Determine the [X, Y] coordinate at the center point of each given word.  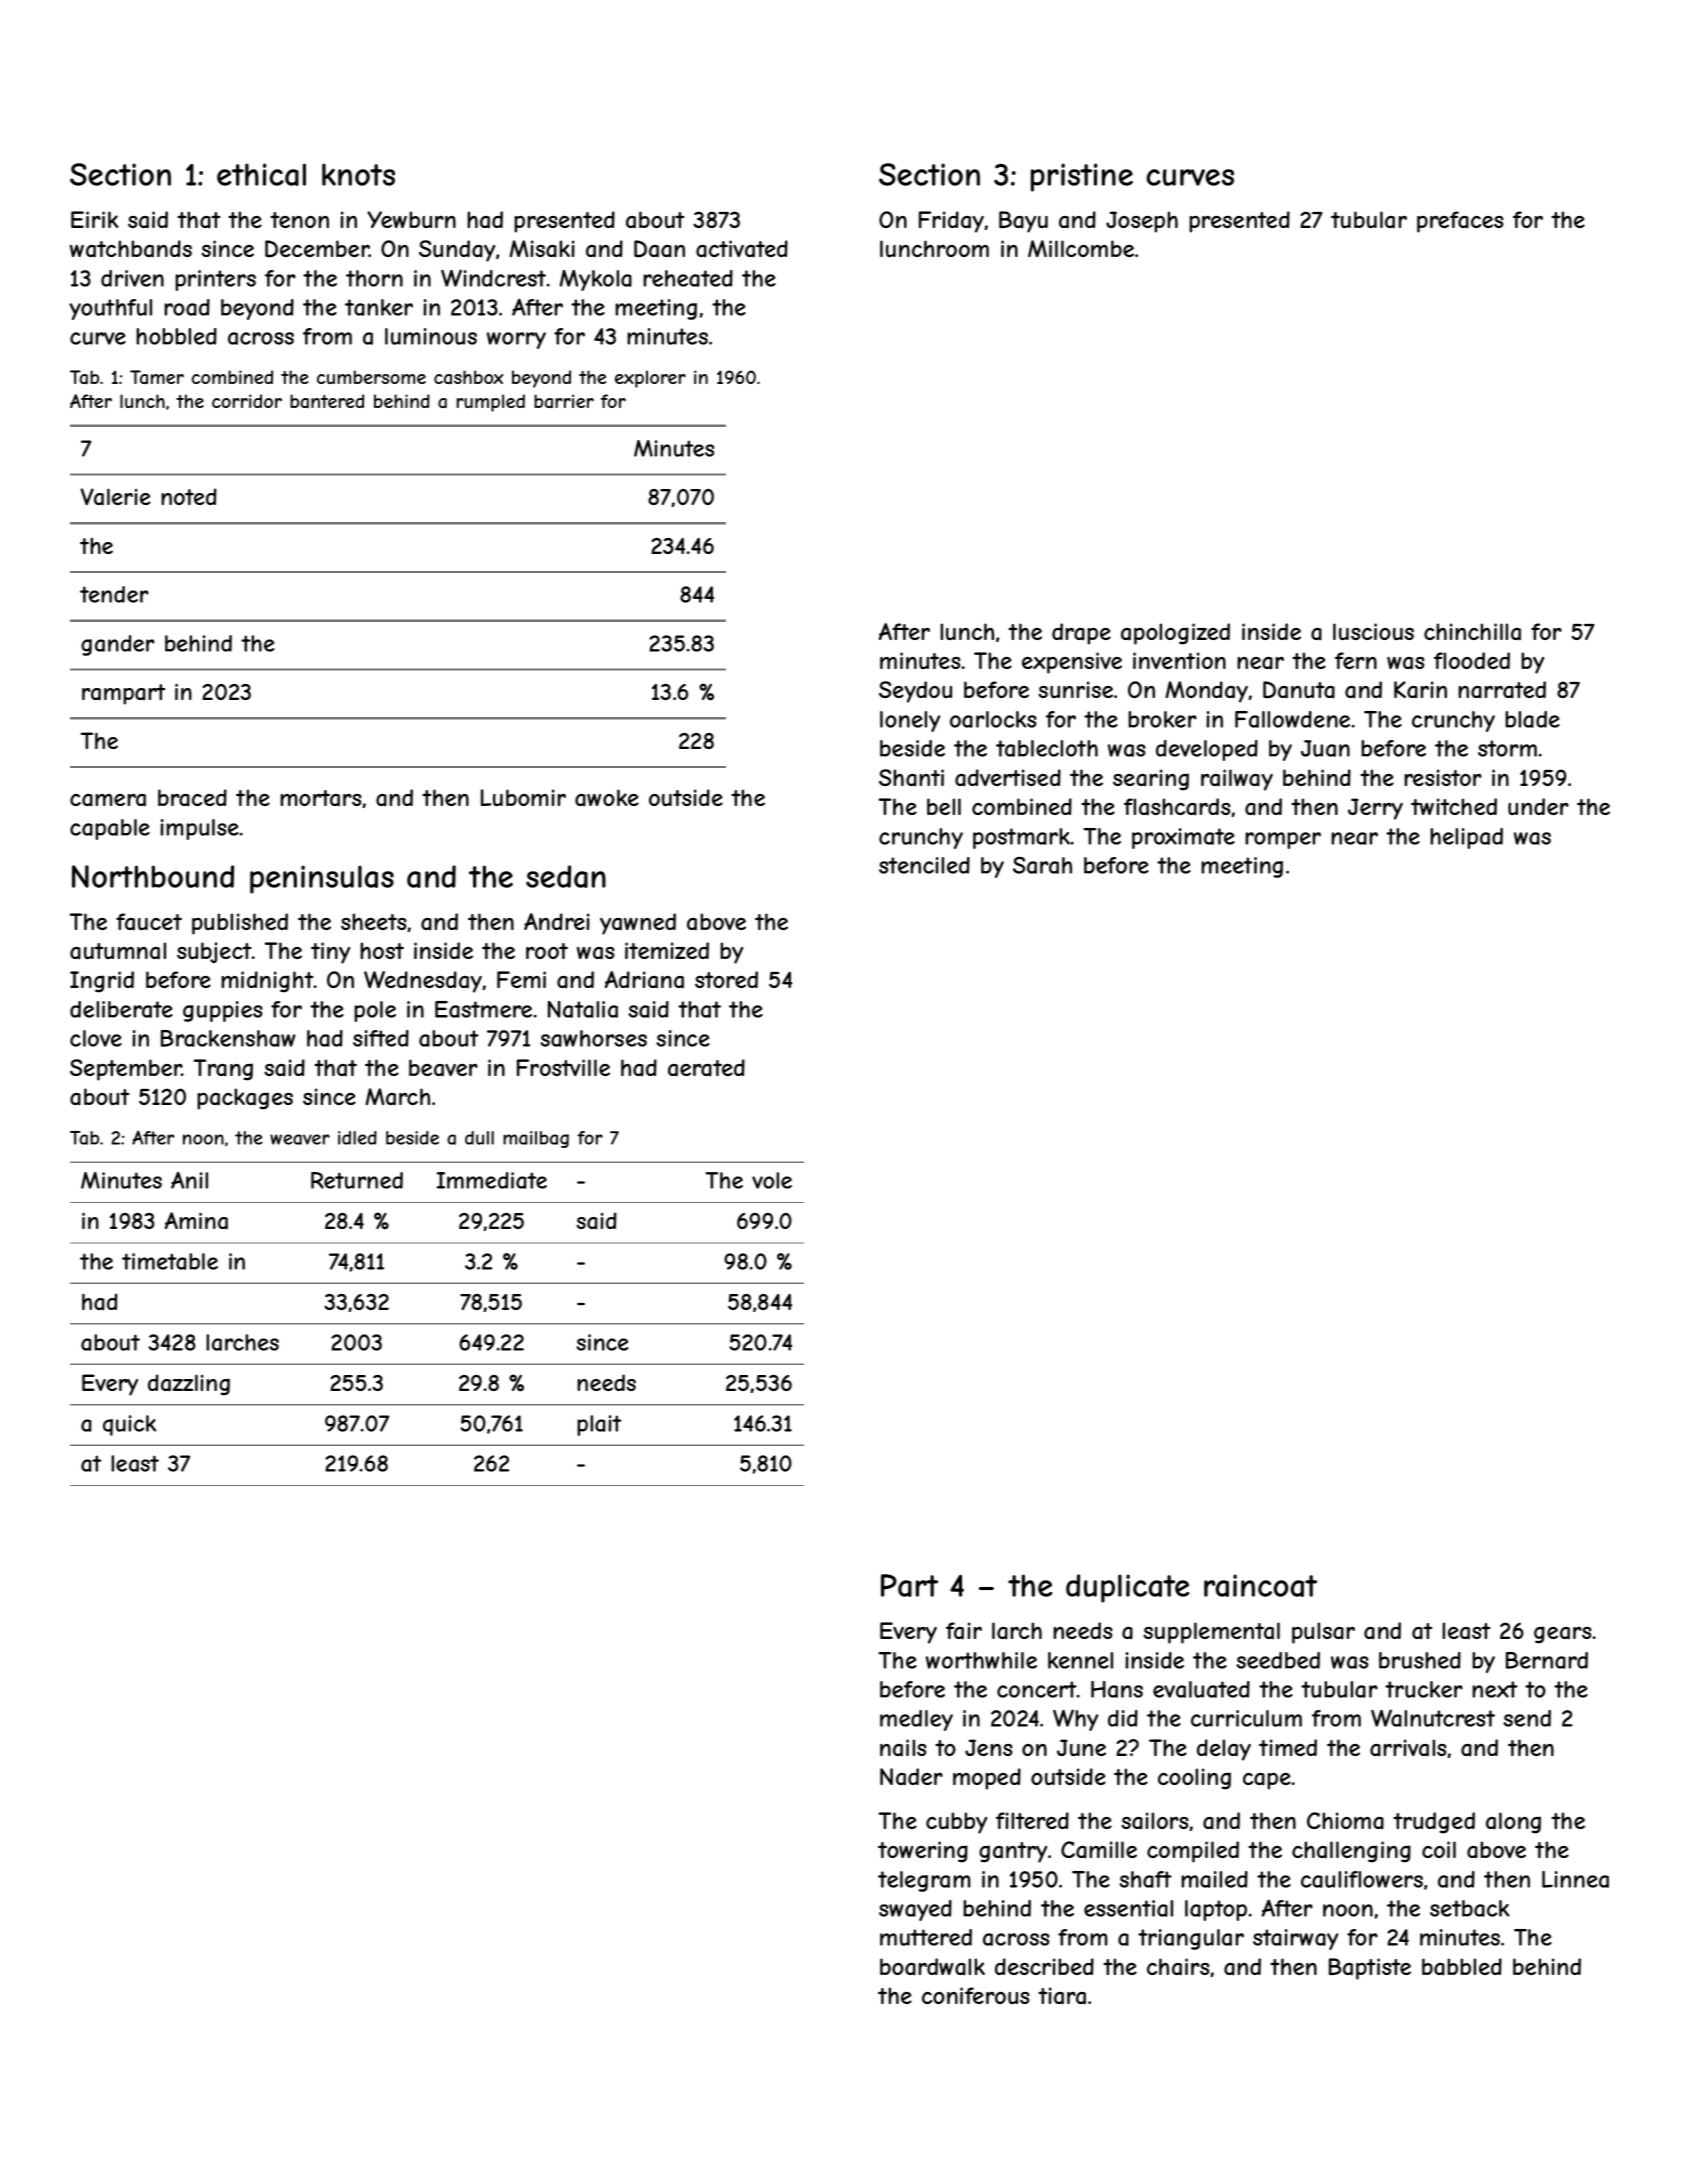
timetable [170, 1261]
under [1538, 806]
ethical [261, 174]
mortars [320, 798]
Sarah [1042, 865]
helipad [1466, 838]
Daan [659, 249]
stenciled [924, 865]
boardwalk [932, 1967]
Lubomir [523, 797]
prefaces [1460, 222]
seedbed [1278, 1660]
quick [129, 1425]
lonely [910, 721]
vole [772, 1180]
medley [916, 1720]
